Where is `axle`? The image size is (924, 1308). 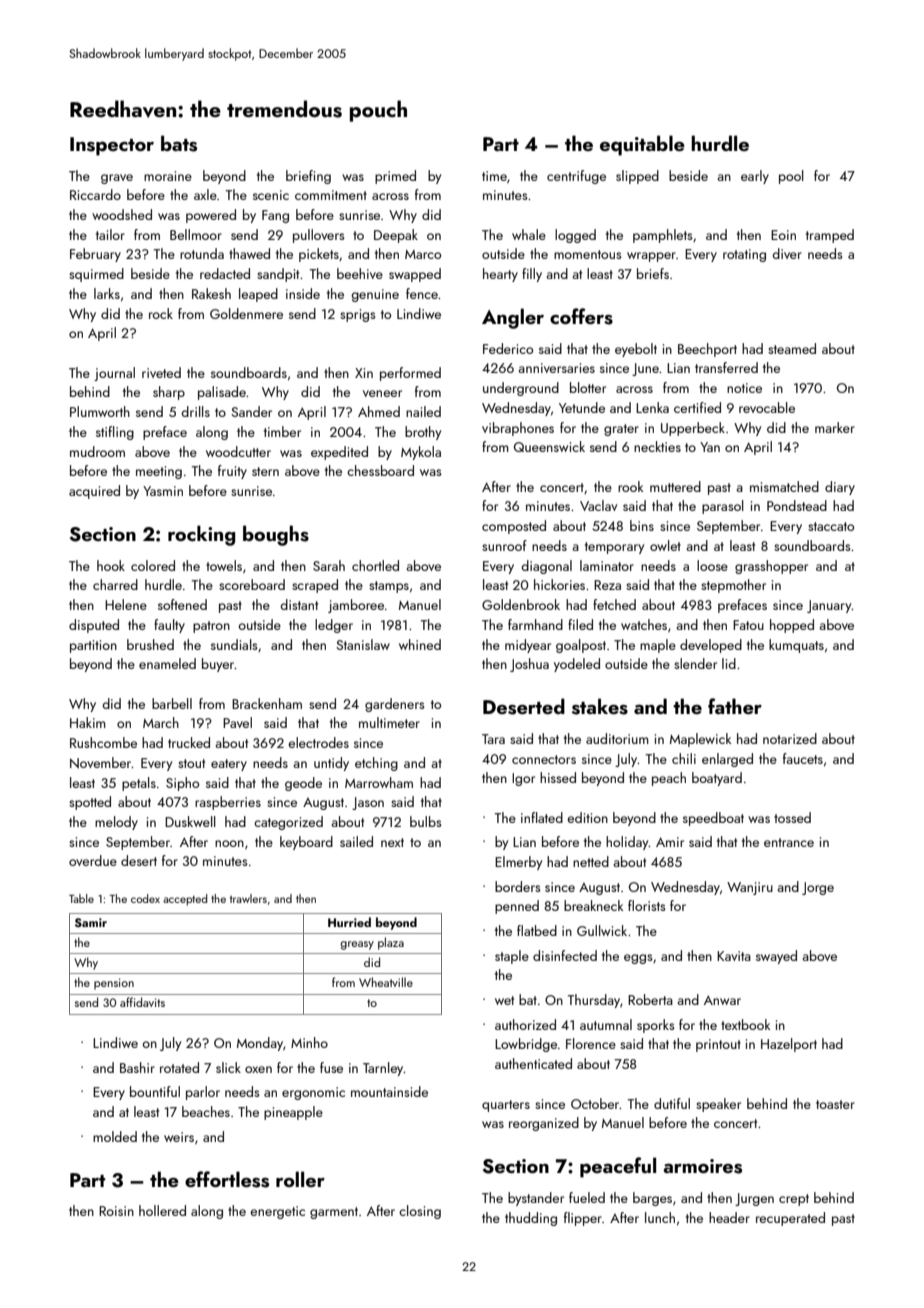
axle is located at coordinates (205, 194).
